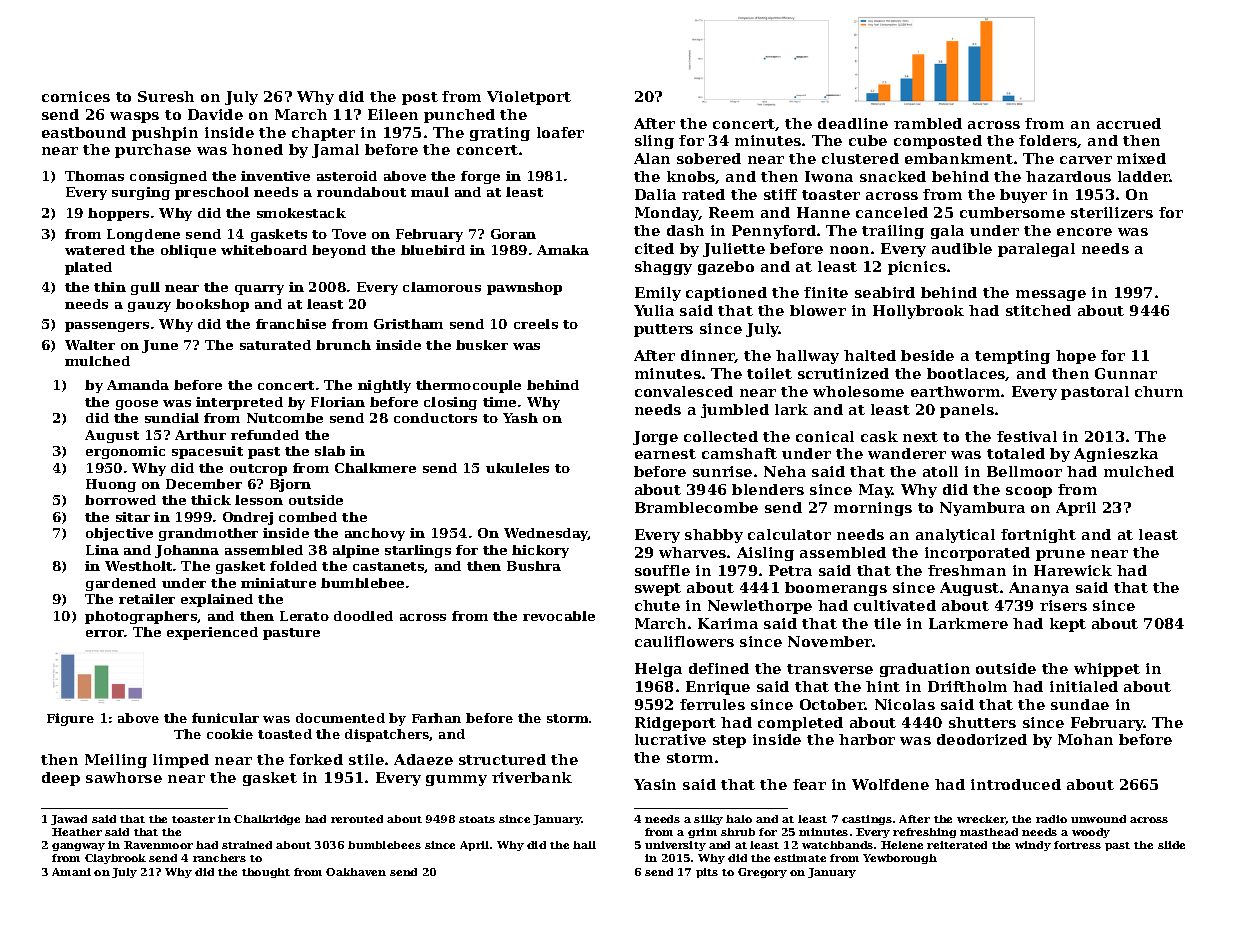 Image resolution: width=1233 pixels, height=952 pixels. I want to click on estimate, so click(800, 858).
